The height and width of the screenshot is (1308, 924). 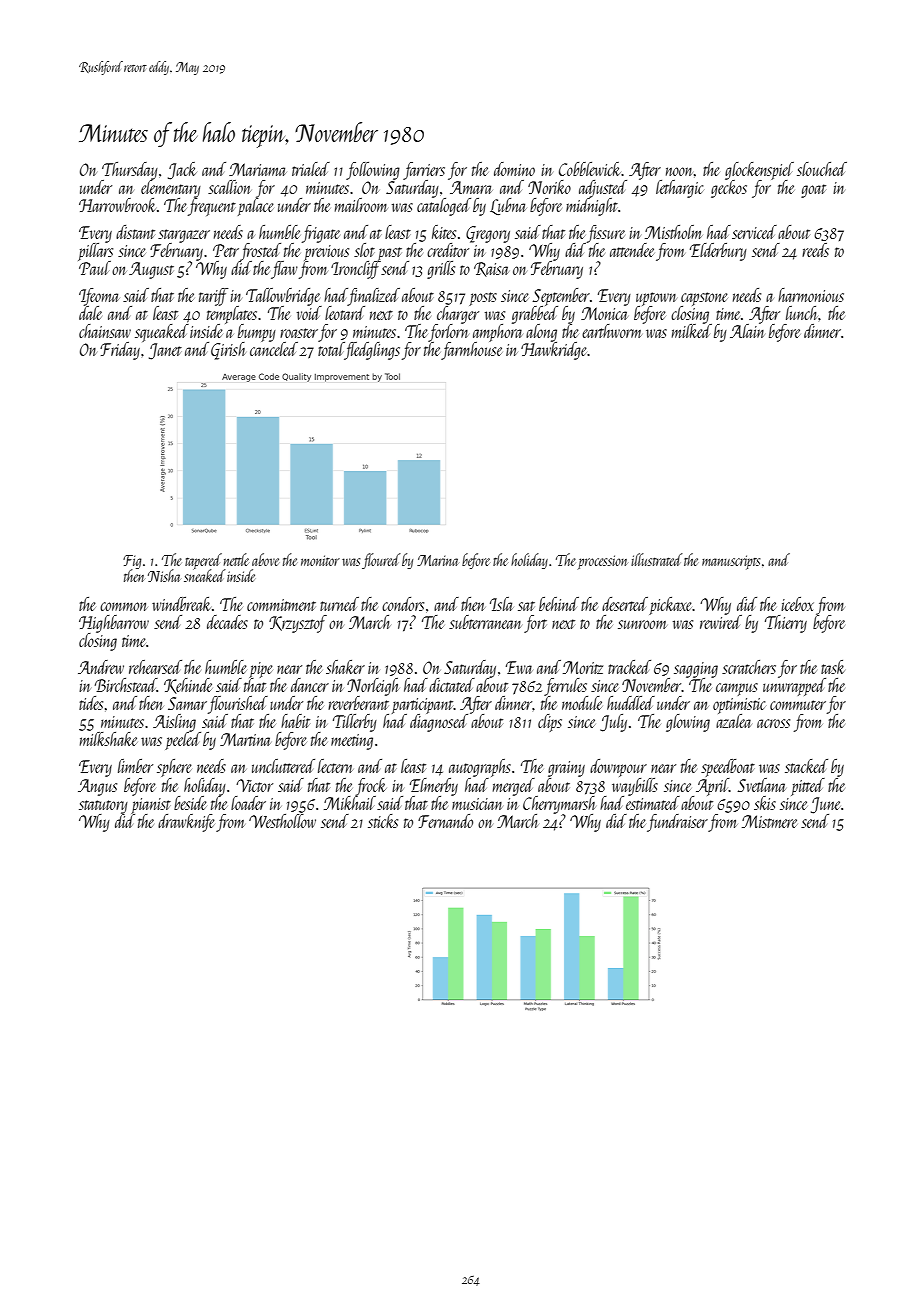 What do you see at coordinates (182, 171) in the screenshot?
I see `Jack` at bounding box center [182, 171].
